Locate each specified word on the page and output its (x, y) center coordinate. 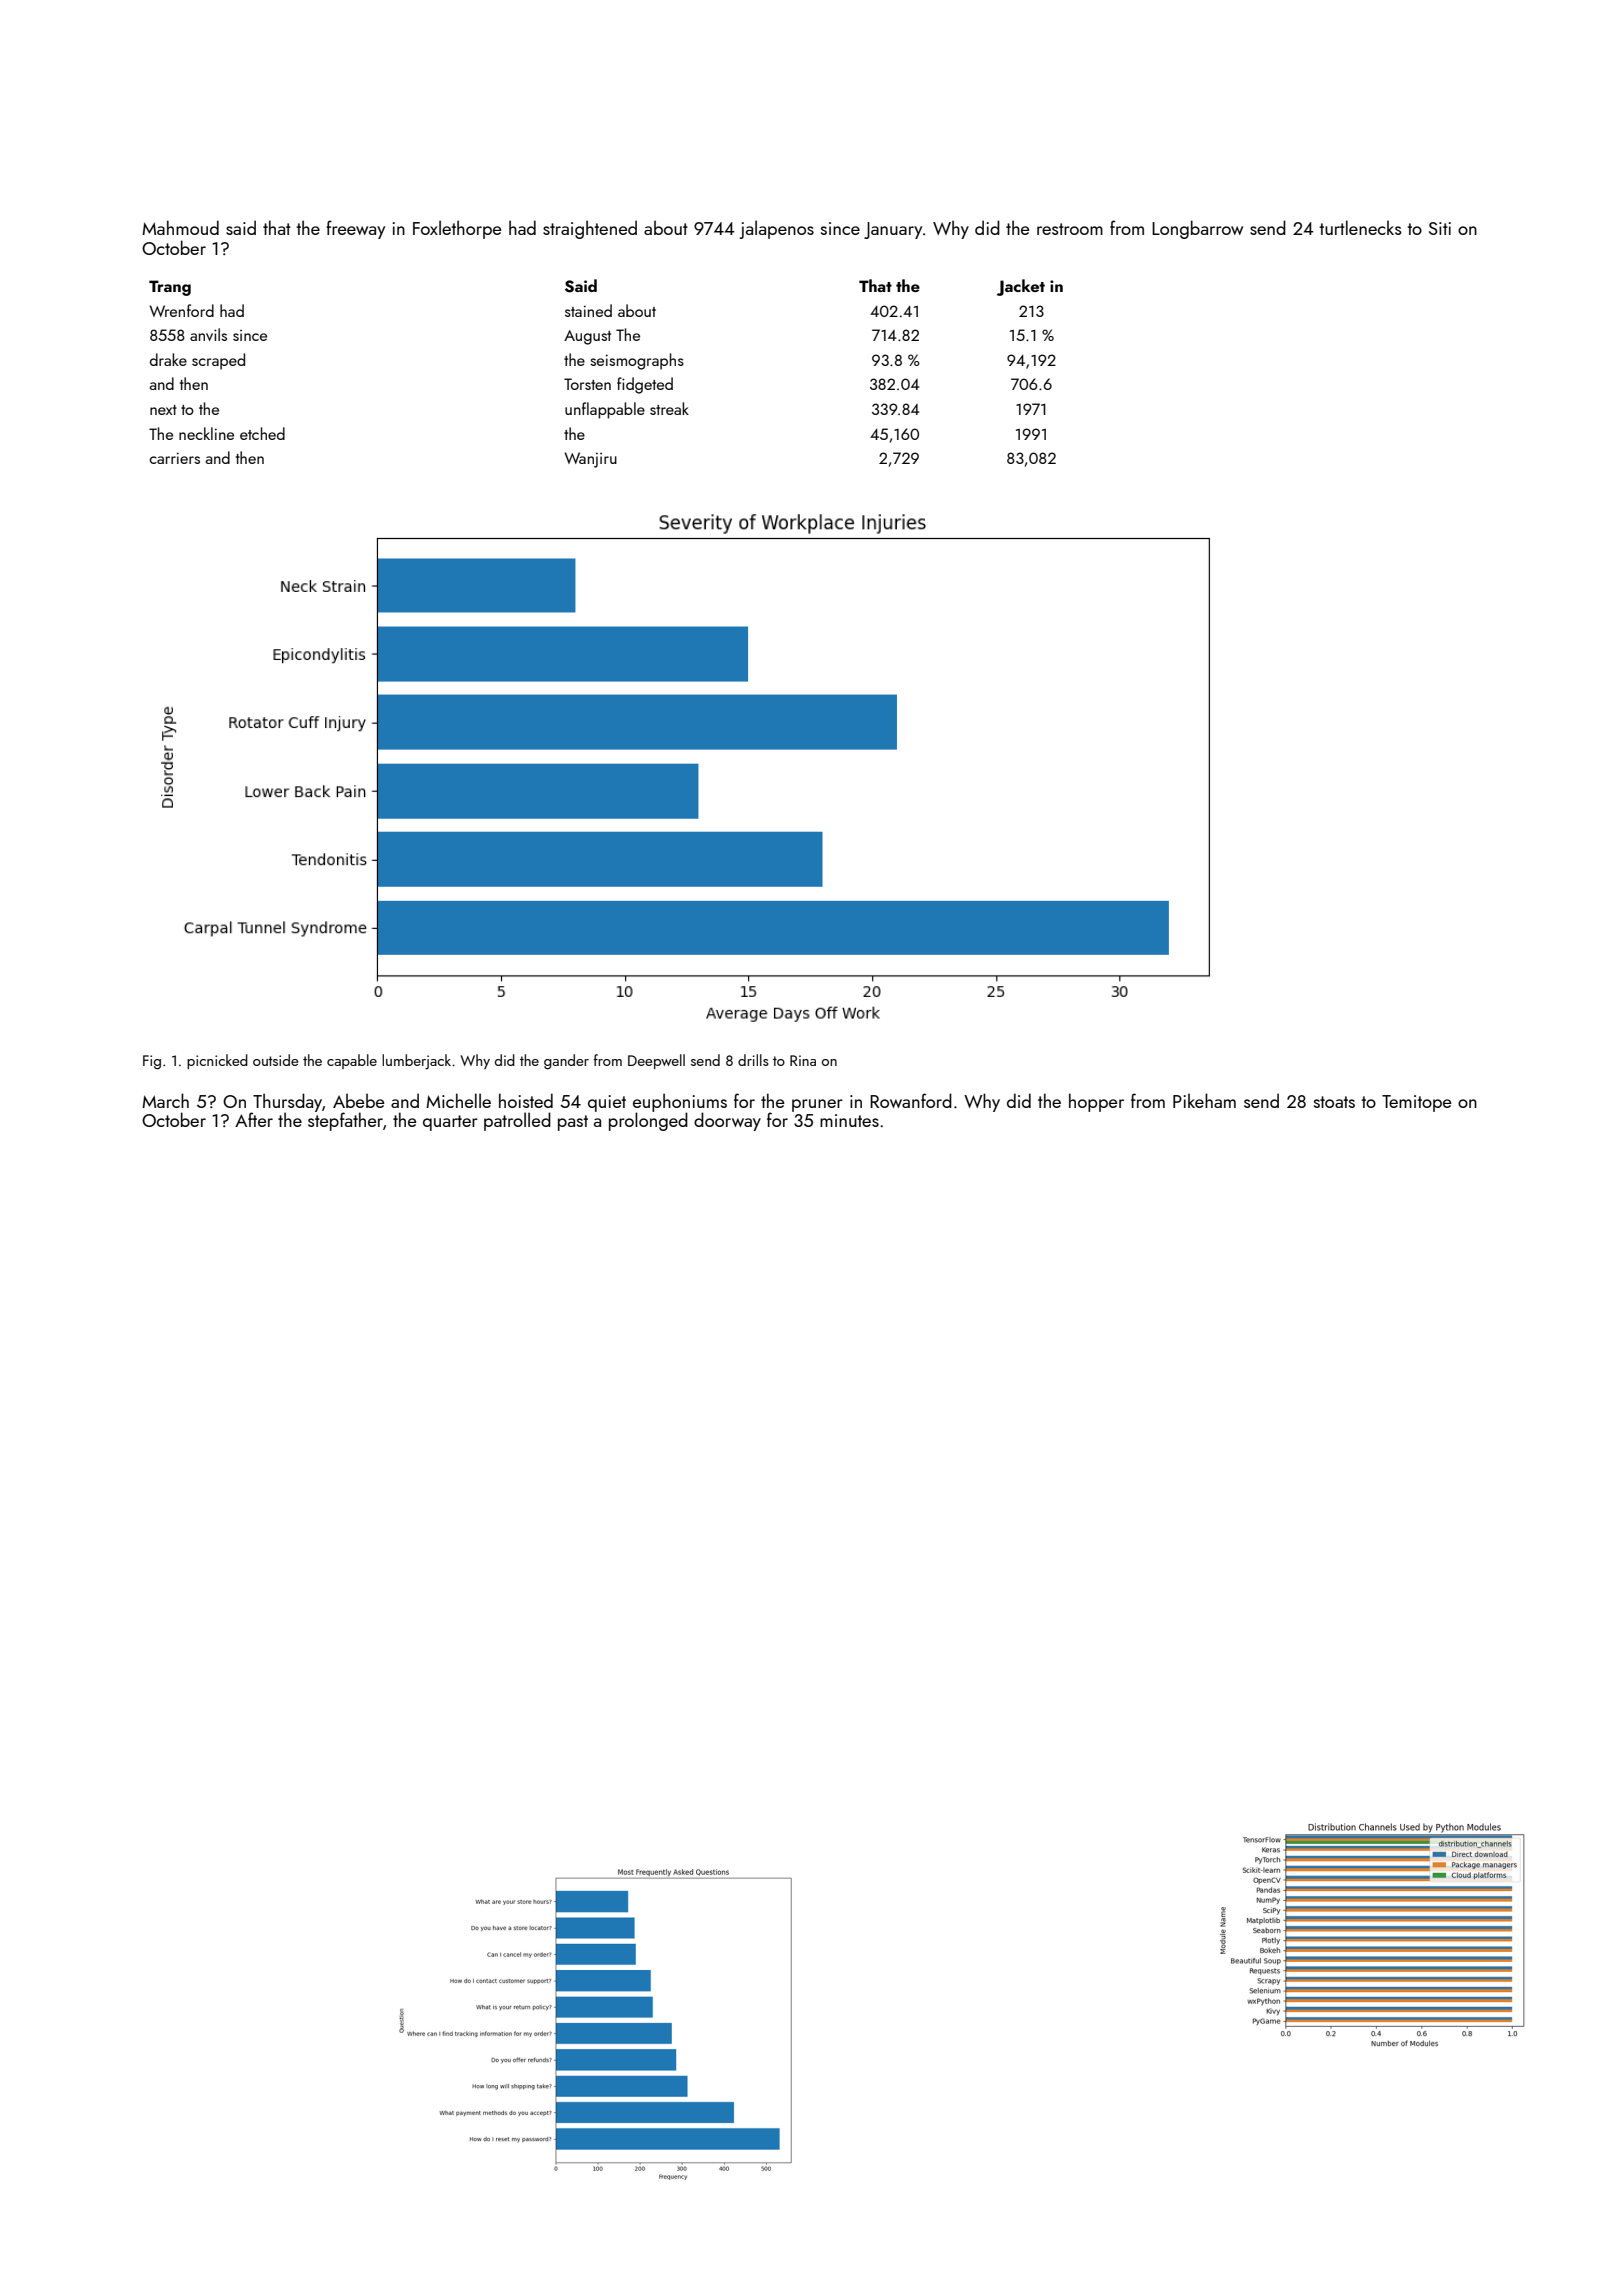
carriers (174, 458)
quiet (607, 1103)
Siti (1440, 228)
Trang (170, 288)
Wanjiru (590, 460)
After (254, 1119)
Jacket (1021, 287)
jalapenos (776, 229)
